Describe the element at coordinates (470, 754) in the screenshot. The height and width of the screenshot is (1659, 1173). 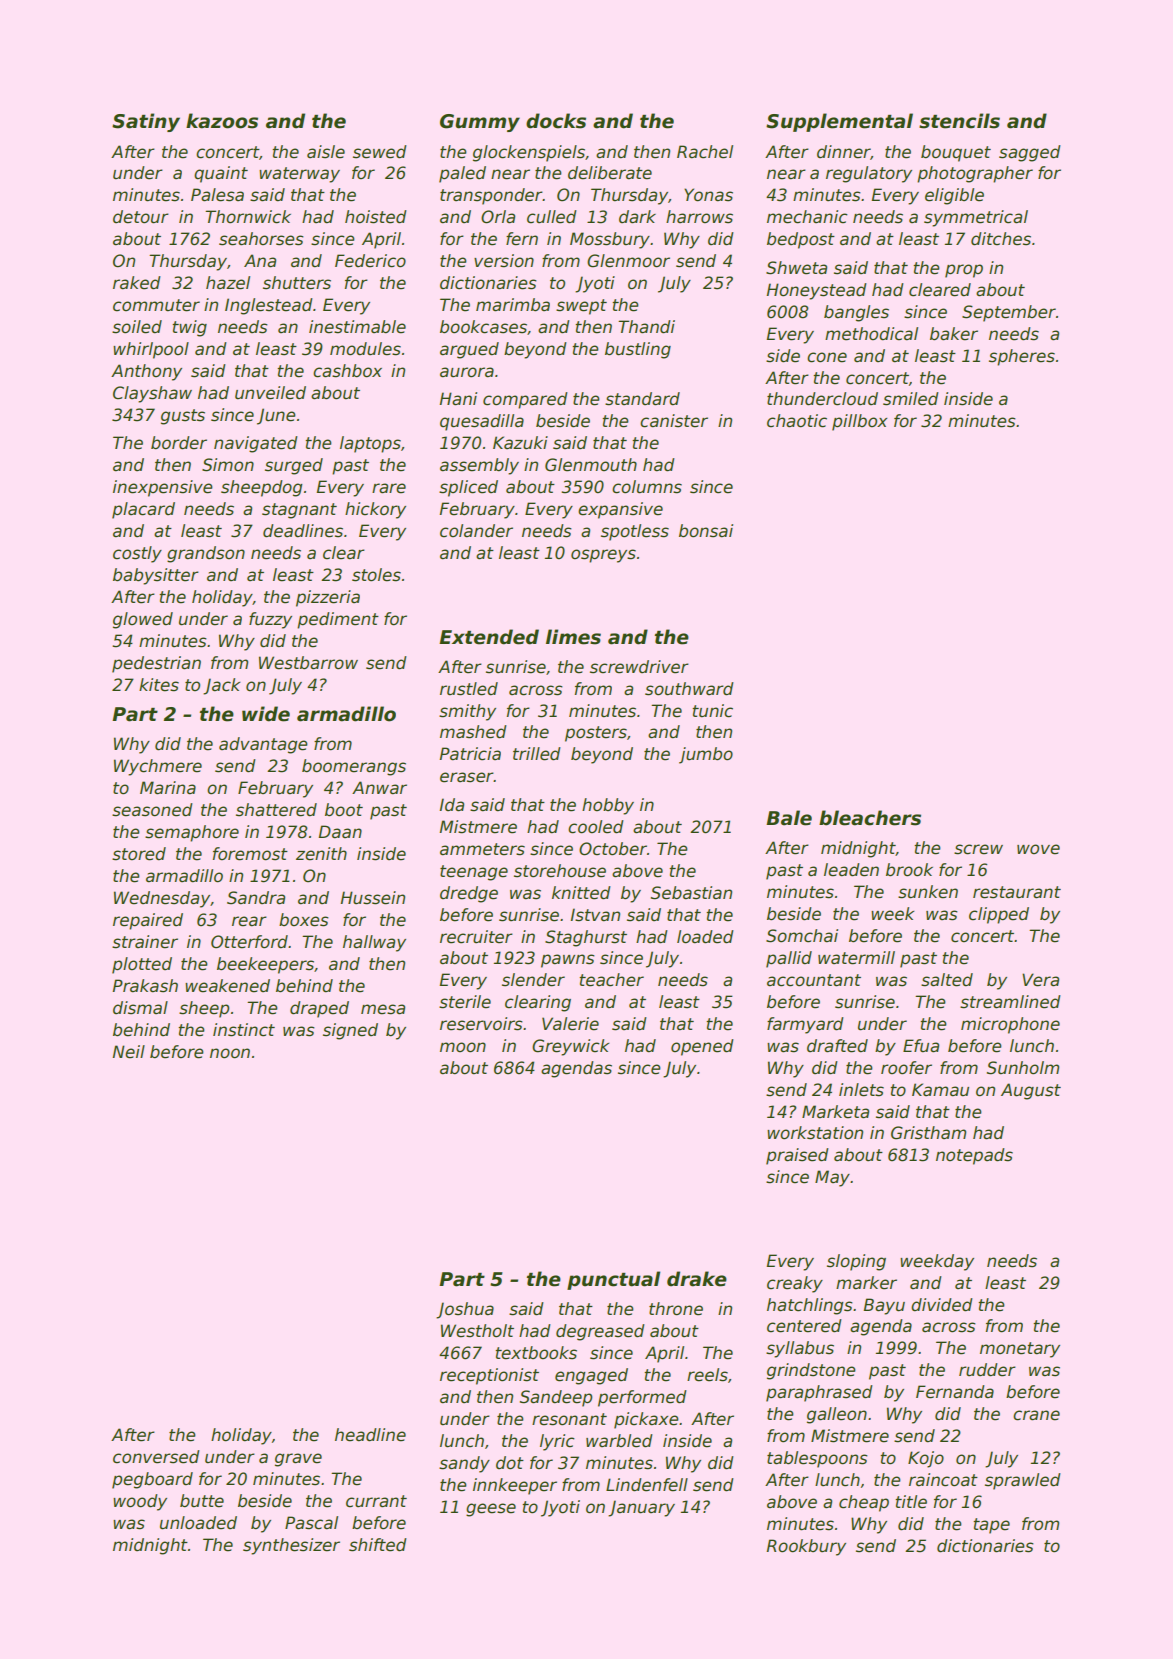
I see `Patricia` at that location.
